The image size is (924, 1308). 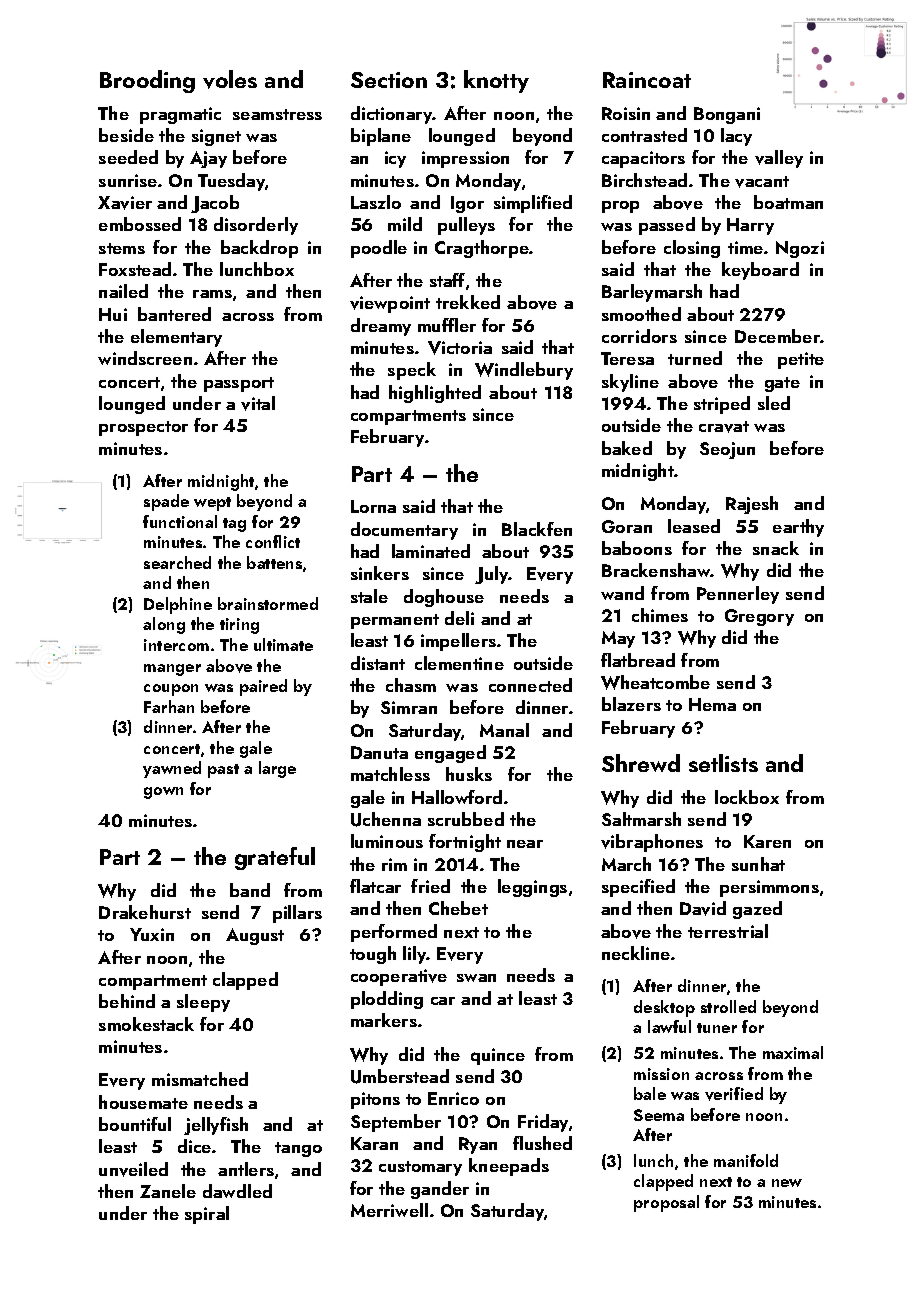 I want to click on knotty, so click(x=496, y=81).
